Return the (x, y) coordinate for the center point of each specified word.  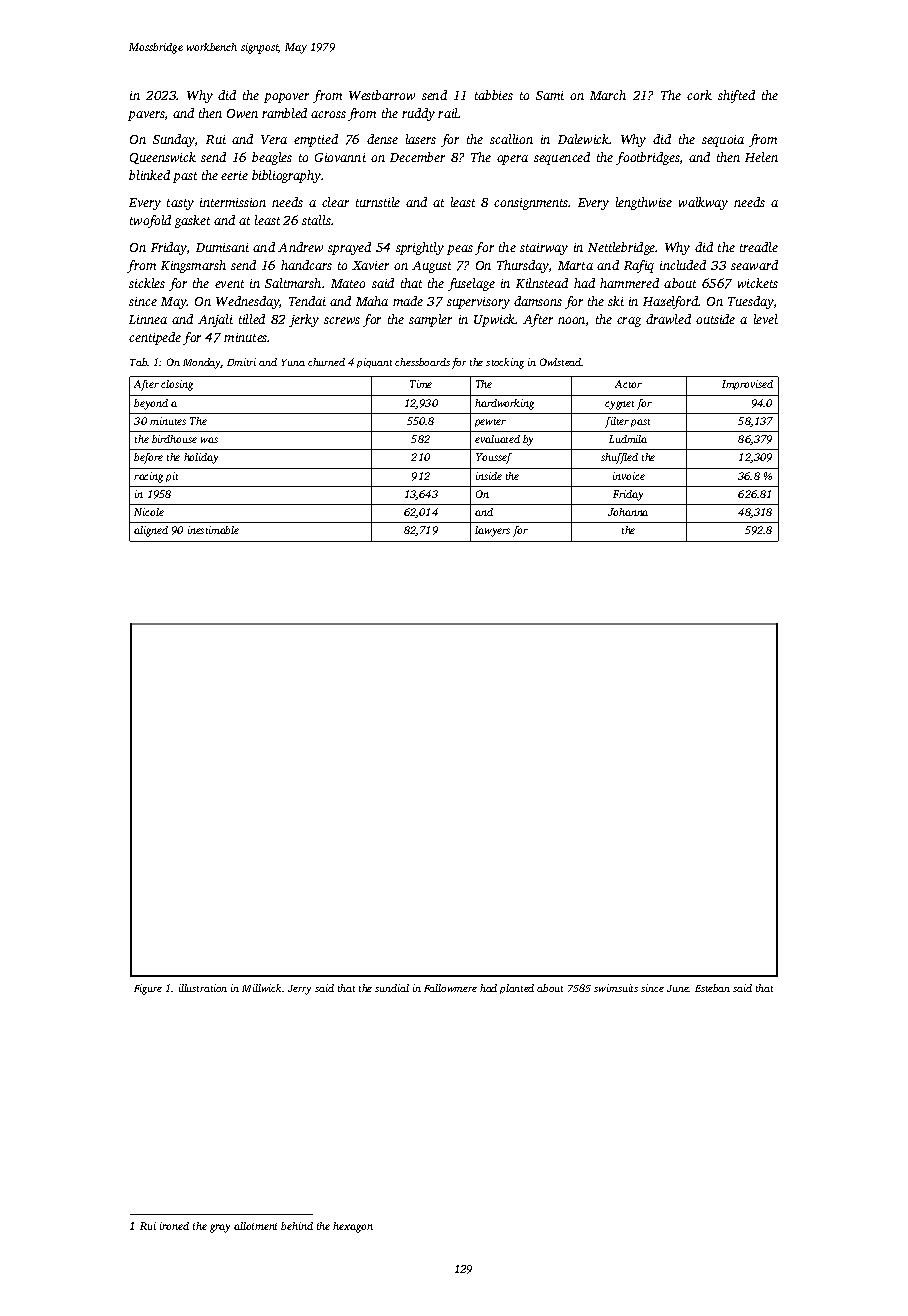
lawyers (492, 531)
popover (286, 98)
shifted (736, 96)
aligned (151, 531)
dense (382, 139)
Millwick (261, 988)
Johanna (628, 512)
